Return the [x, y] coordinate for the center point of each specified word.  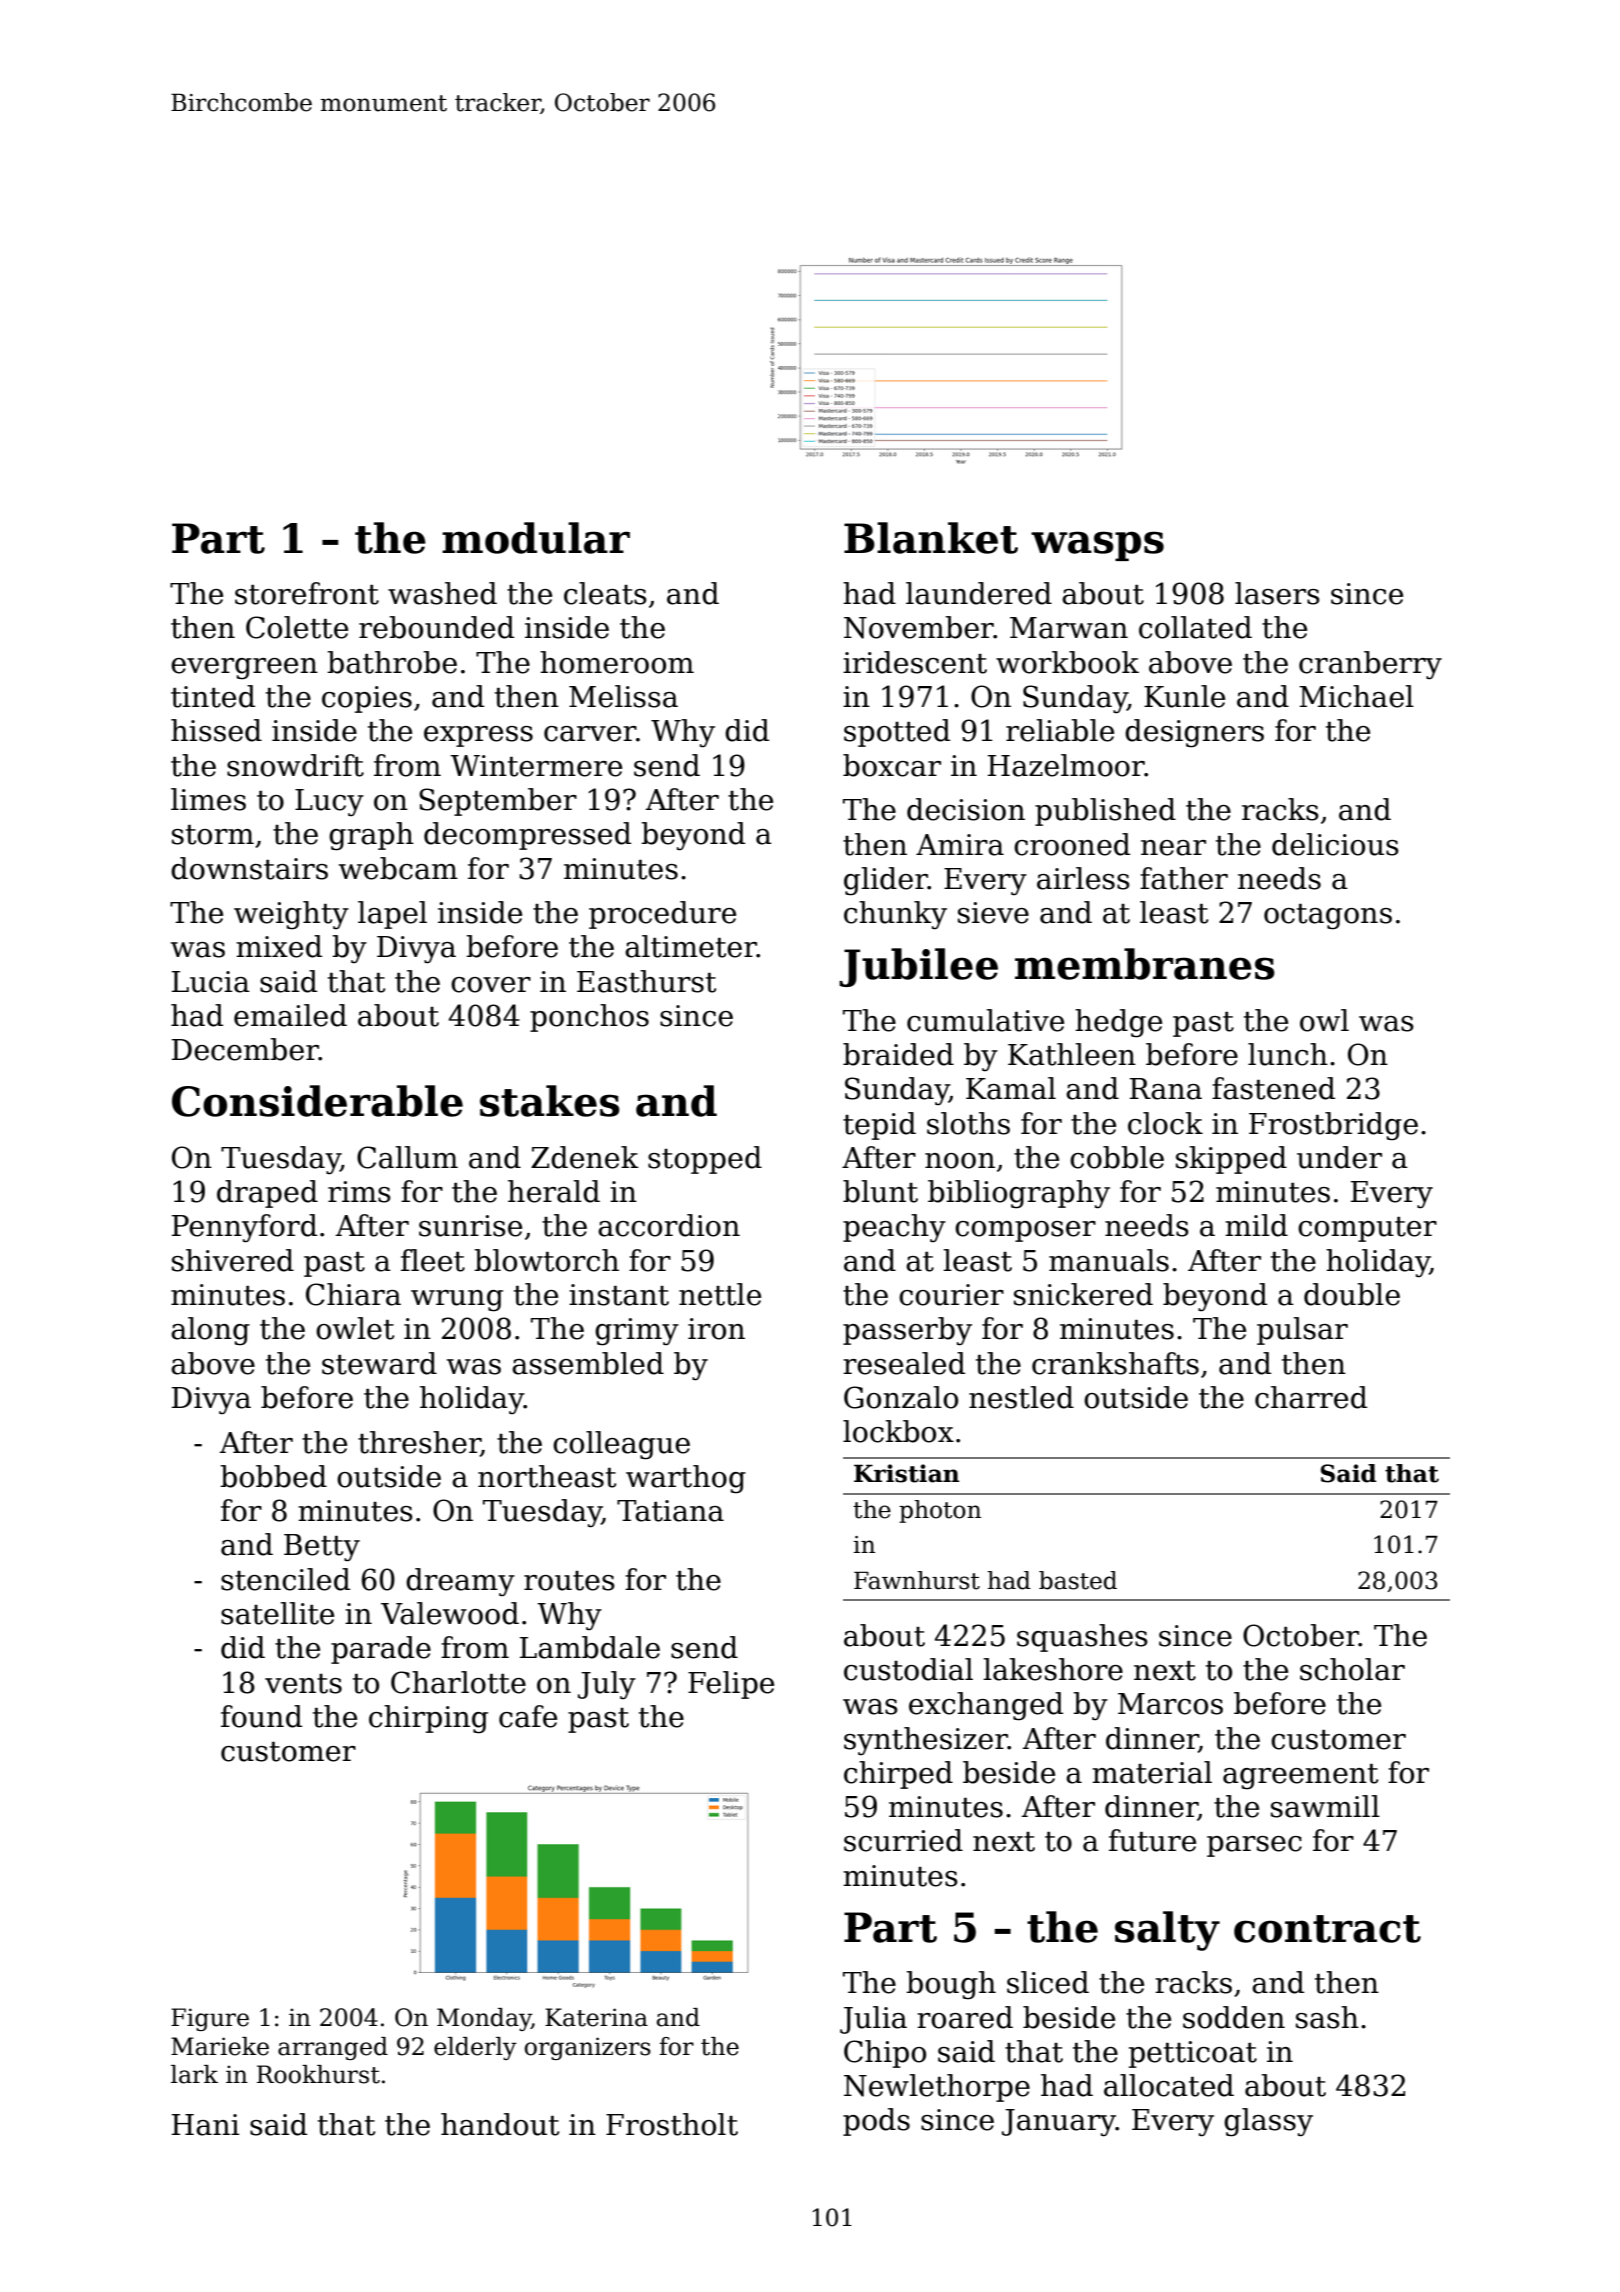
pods [876, 2122]
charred [1311, 1397]
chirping [428, 1719]
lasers [1277, 593]
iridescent [915, 662]
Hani [206, 2125]
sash [1327, 2017]
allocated [1169, 2085]
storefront [307, 593]
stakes [550, 1101]
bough [951, 1985]
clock [1165, 1123]
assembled [588, 1363]
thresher [419, 1443]
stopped [705, 1160]
